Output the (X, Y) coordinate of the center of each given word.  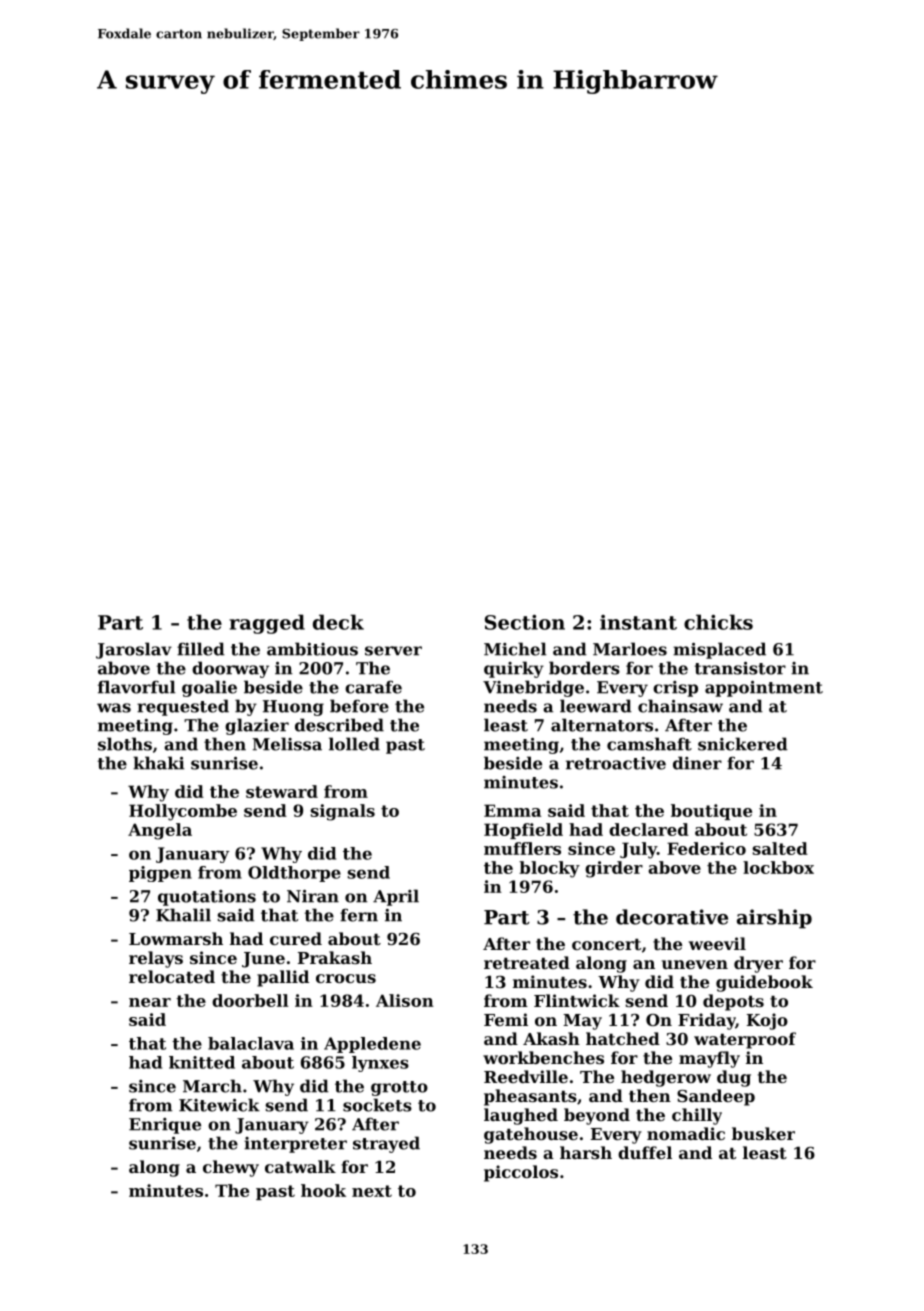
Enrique (165, 1126)
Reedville (526, 1076)
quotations (207, 898)
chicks (718, 622)
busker (763, 1133)
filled (201, 649)
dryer (758, 964)
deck (338, 622)
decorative (672, 917)
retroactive (616, 763)
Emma (512, 810)
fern (359, 915)
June (263, 960)
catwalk (300, 1166)
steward (282, 791)
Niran (313, 896)
